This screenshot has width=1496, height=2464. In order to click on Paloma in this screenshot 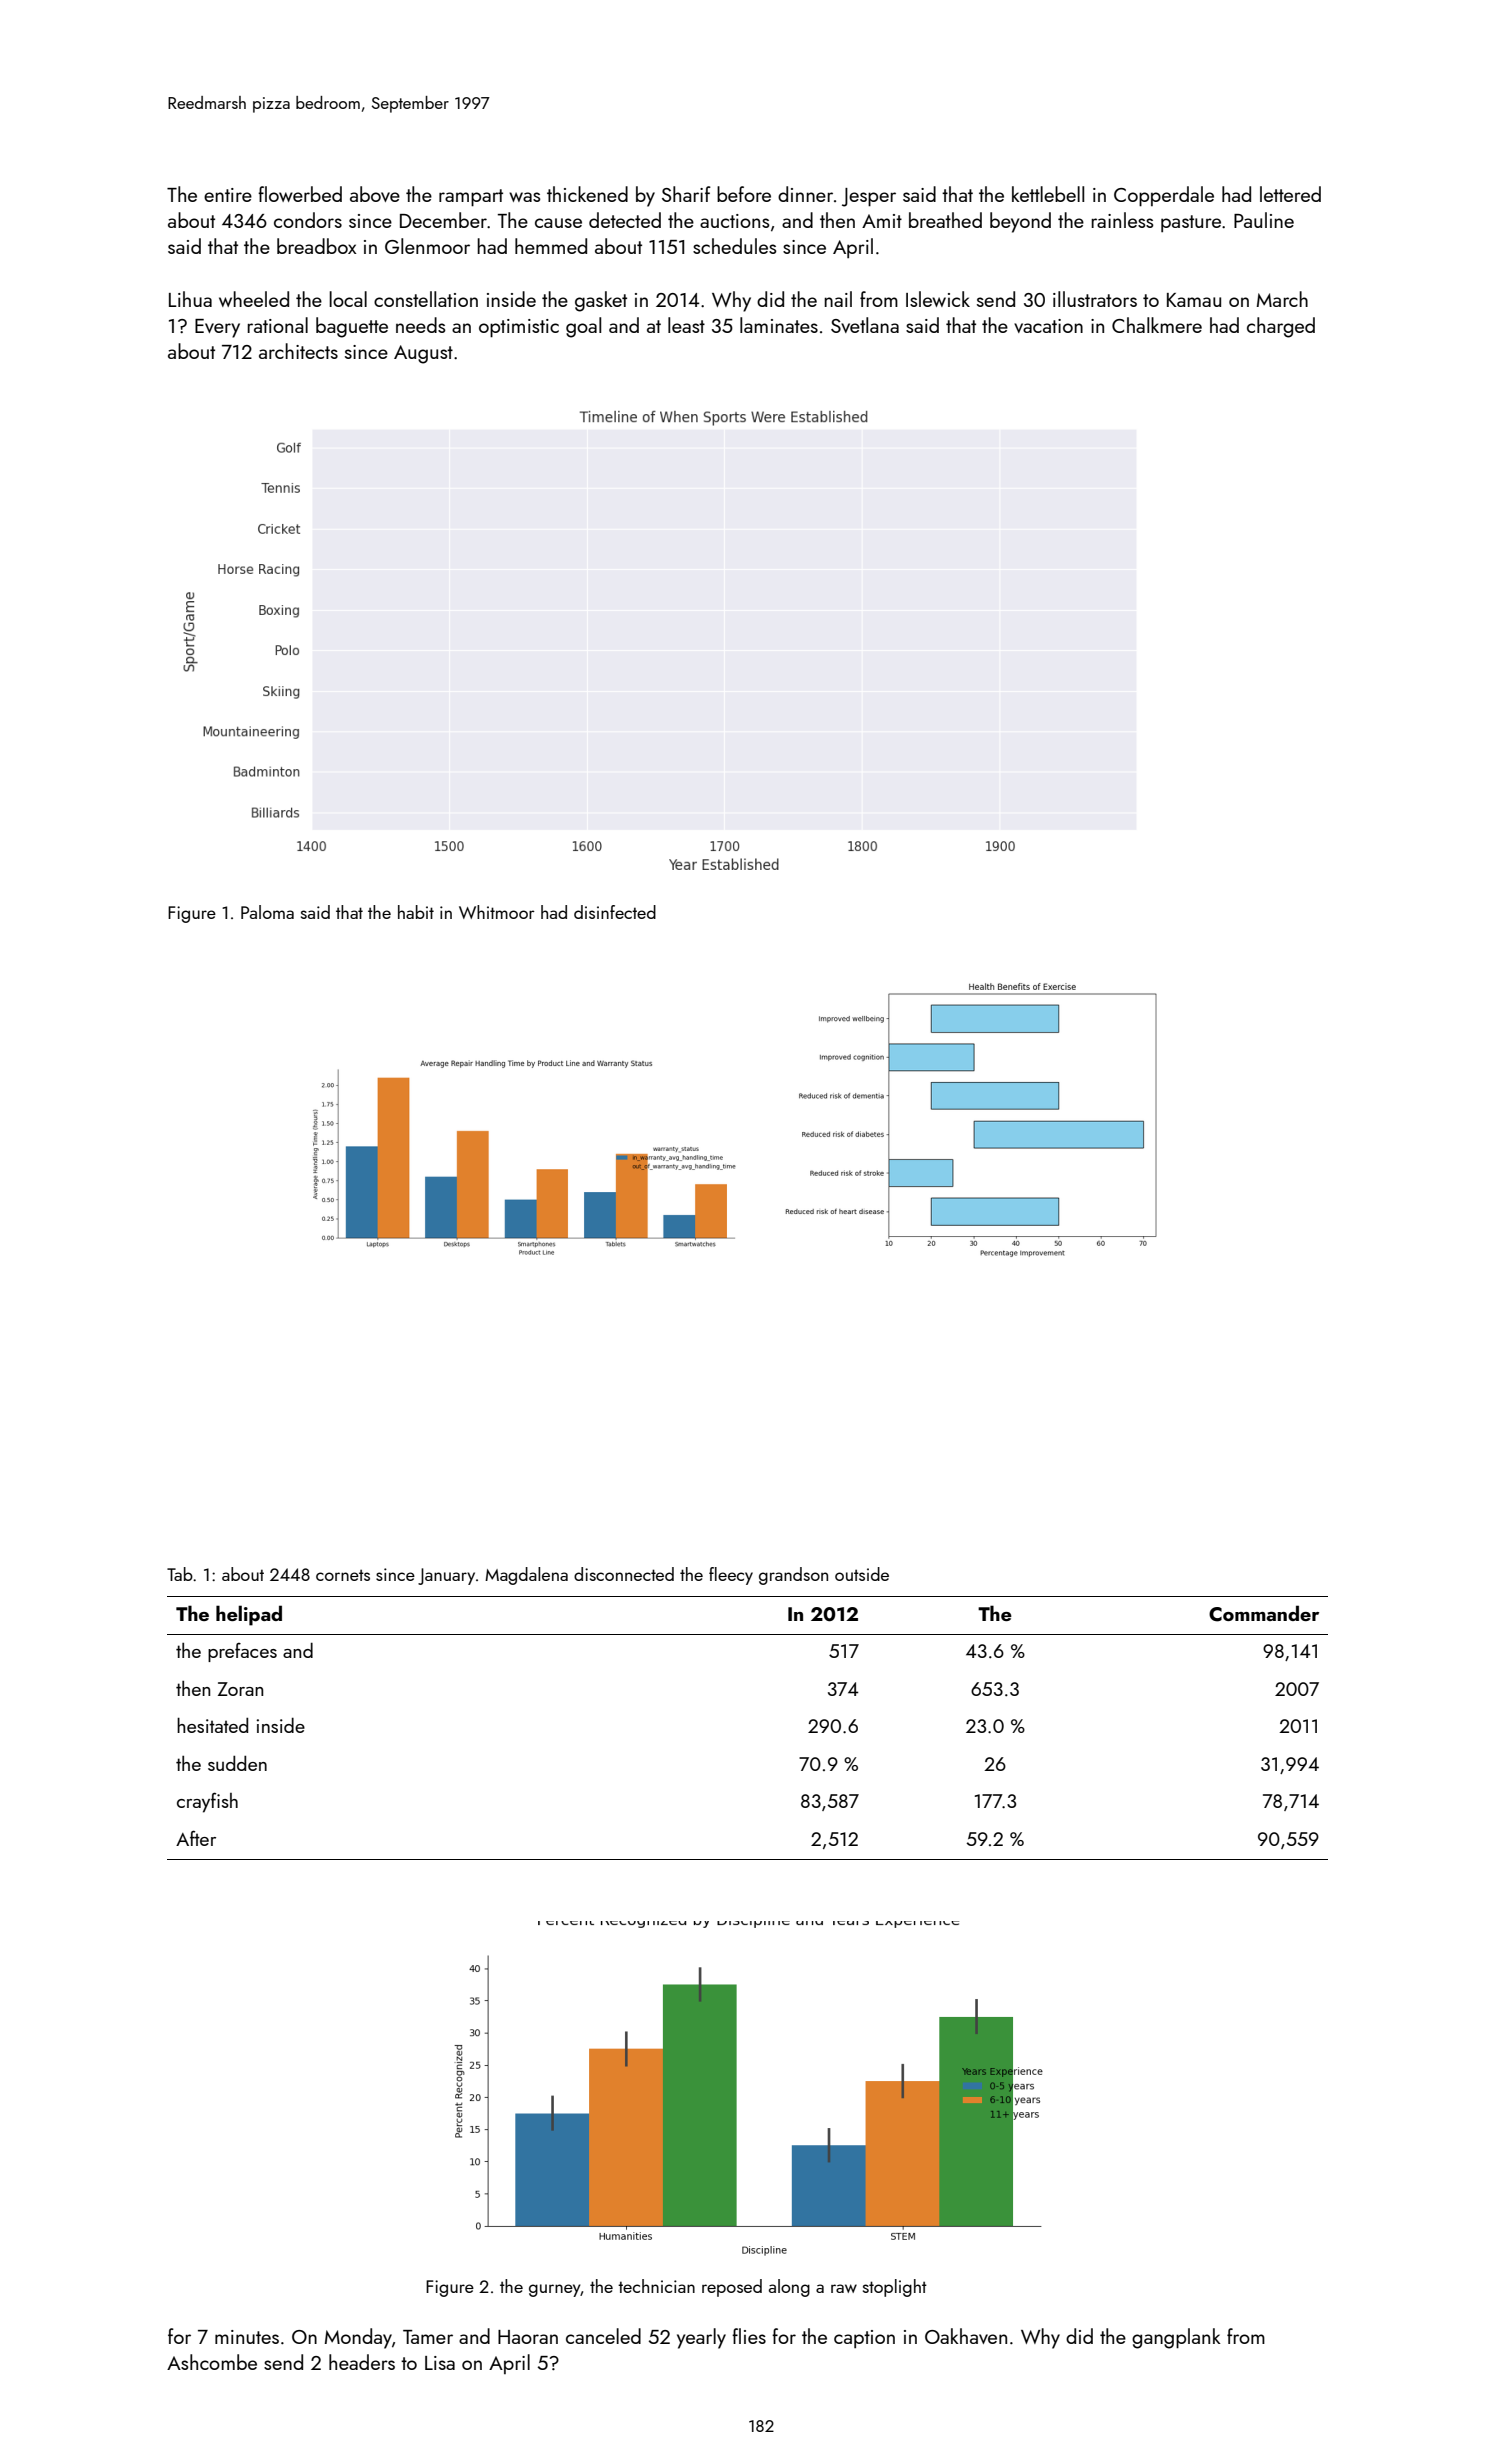, I will do `click(267, 912)`.
